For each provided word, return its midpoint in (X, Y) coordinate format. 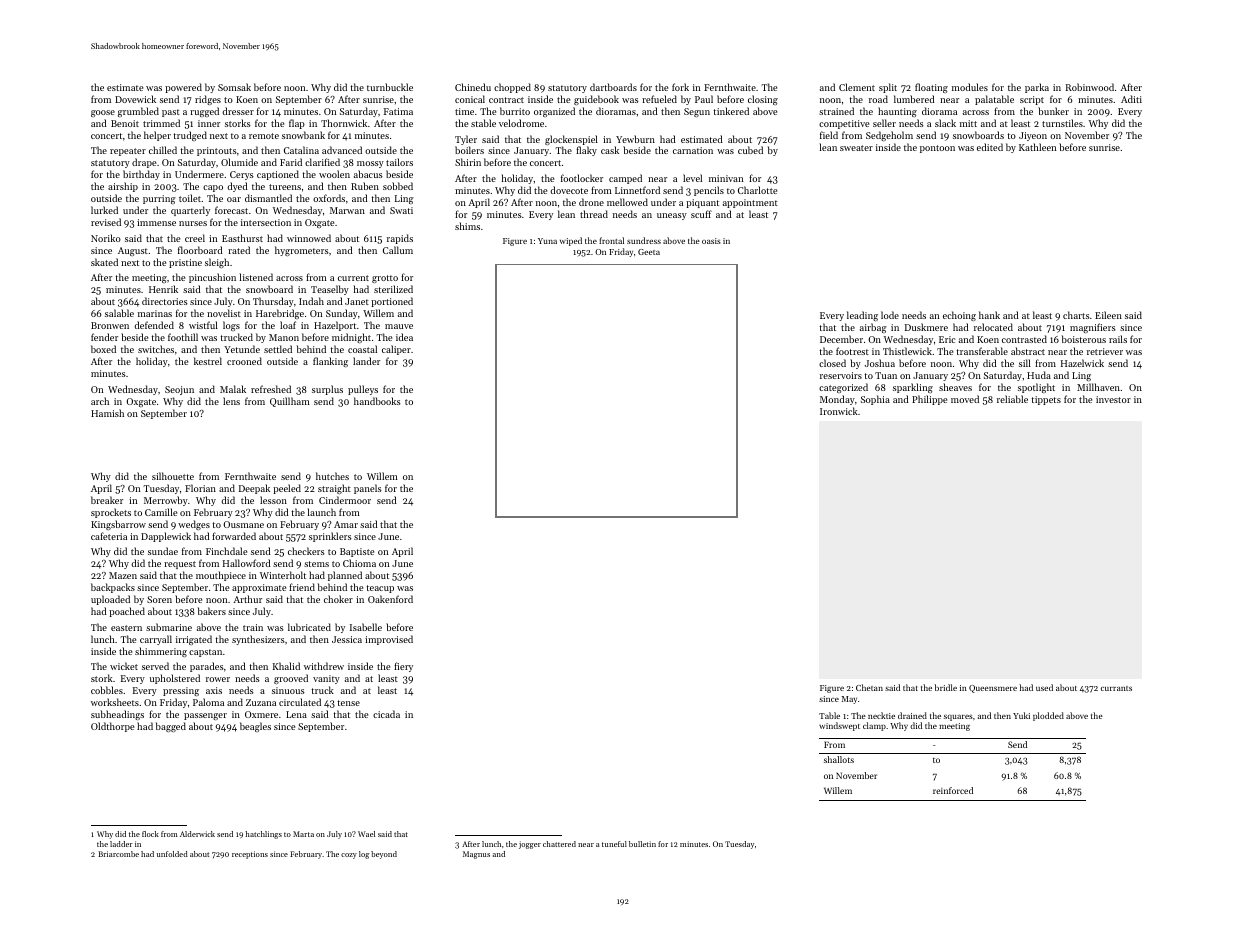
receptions (250, 855)
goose (103, 113)
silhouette (173, 476)
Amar (346, 524)
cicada (386, 714)
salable (119, 313)
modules (970, 87)
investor (1113, 399)
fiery (403, 667)
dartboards (613, 87)
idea (404, 337)
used (1044, 687)
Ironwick (839, 411)
